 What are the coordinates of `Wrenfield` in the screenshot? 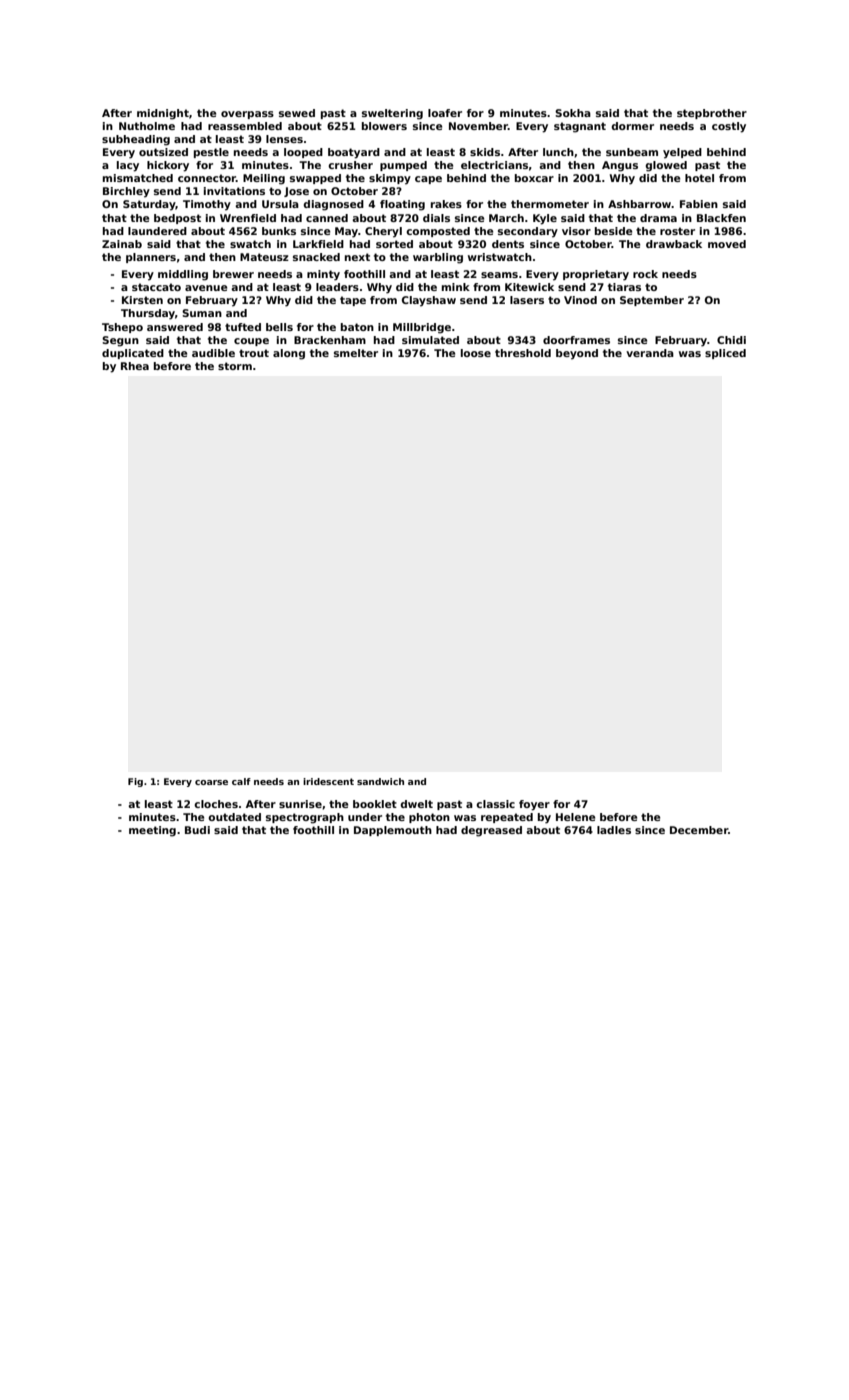 It's located at (248, 218).
